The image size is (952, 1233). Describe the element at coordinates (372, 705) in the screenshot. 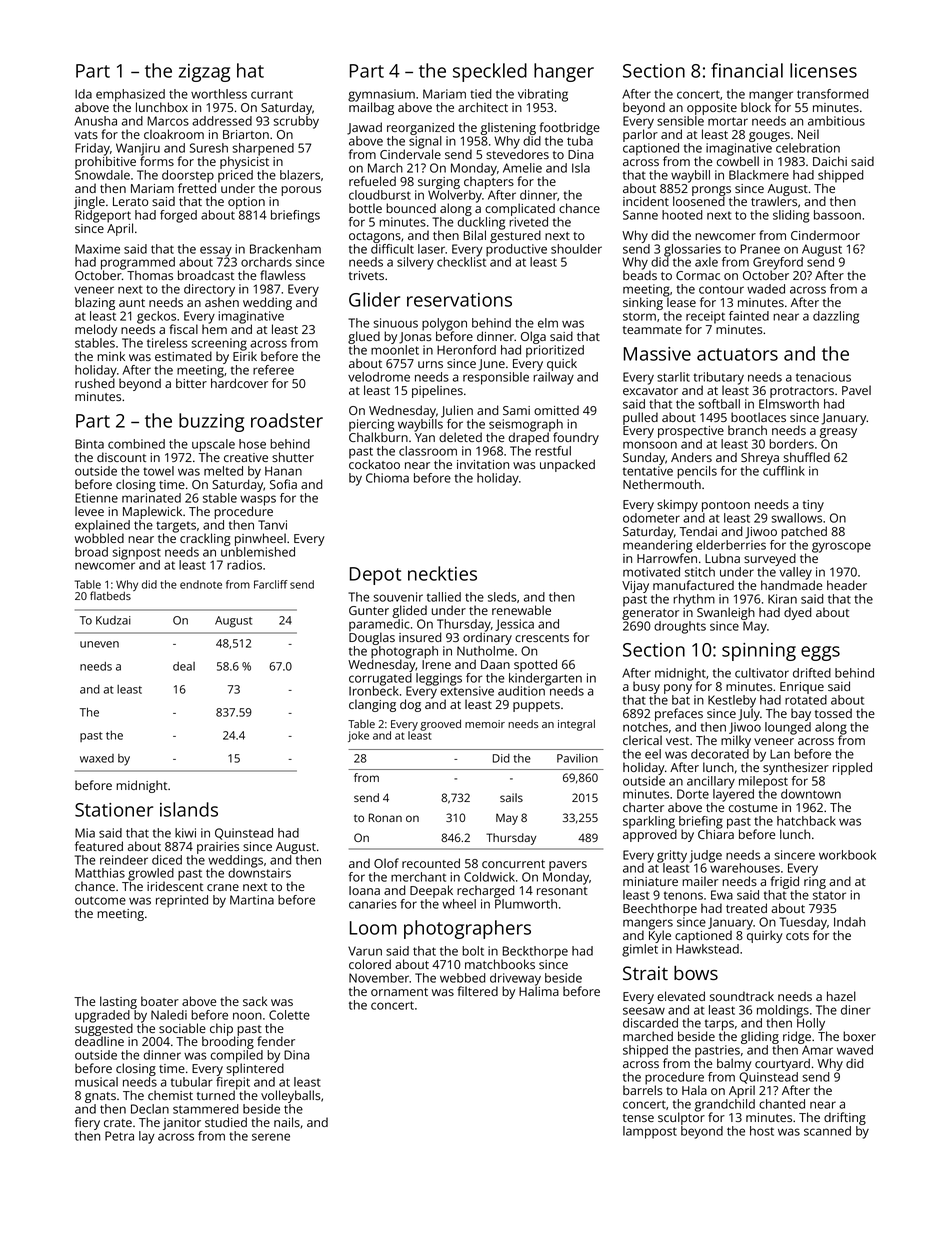

I see `clanging` at that location.
